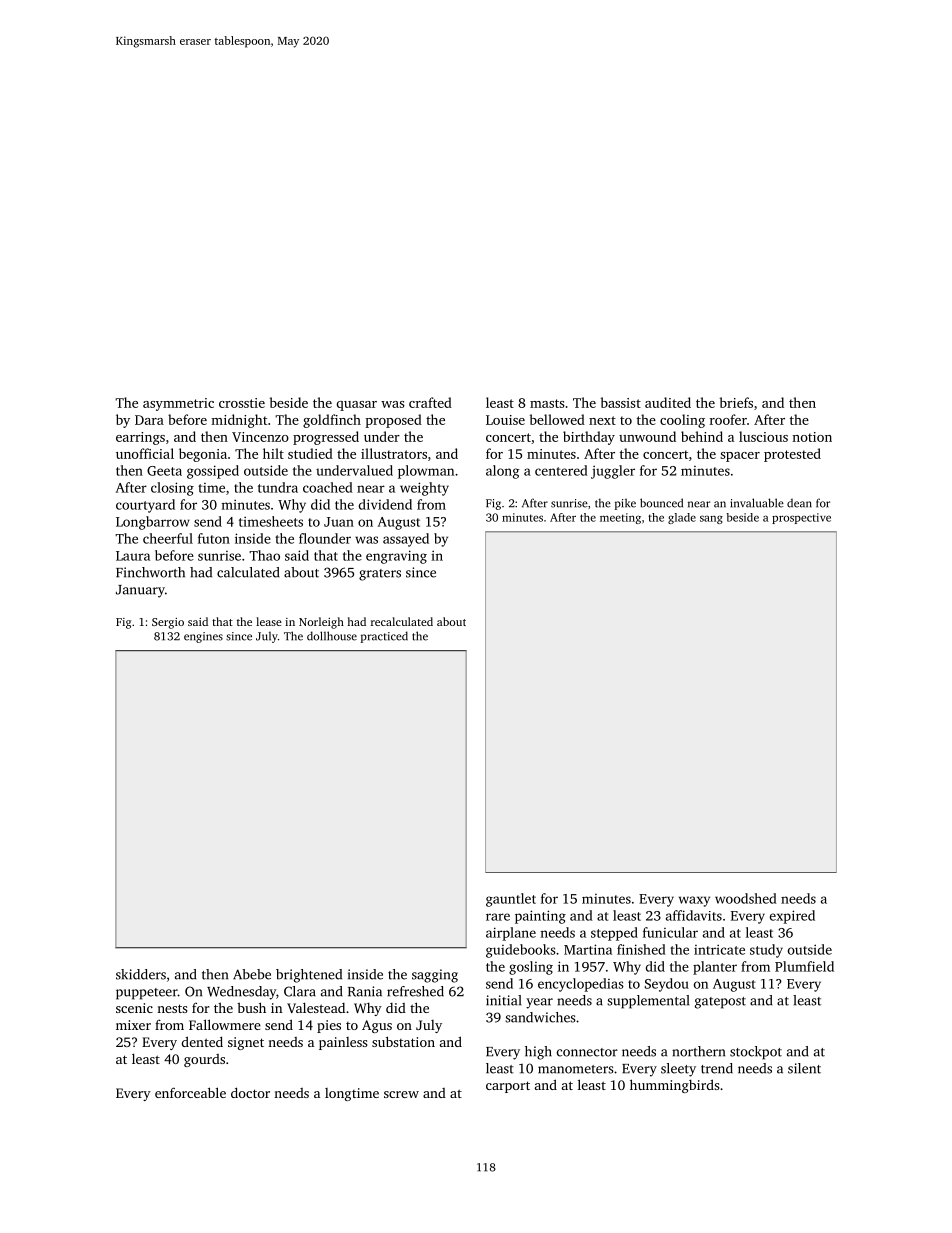  I want to click on along, so click(502, 472).
